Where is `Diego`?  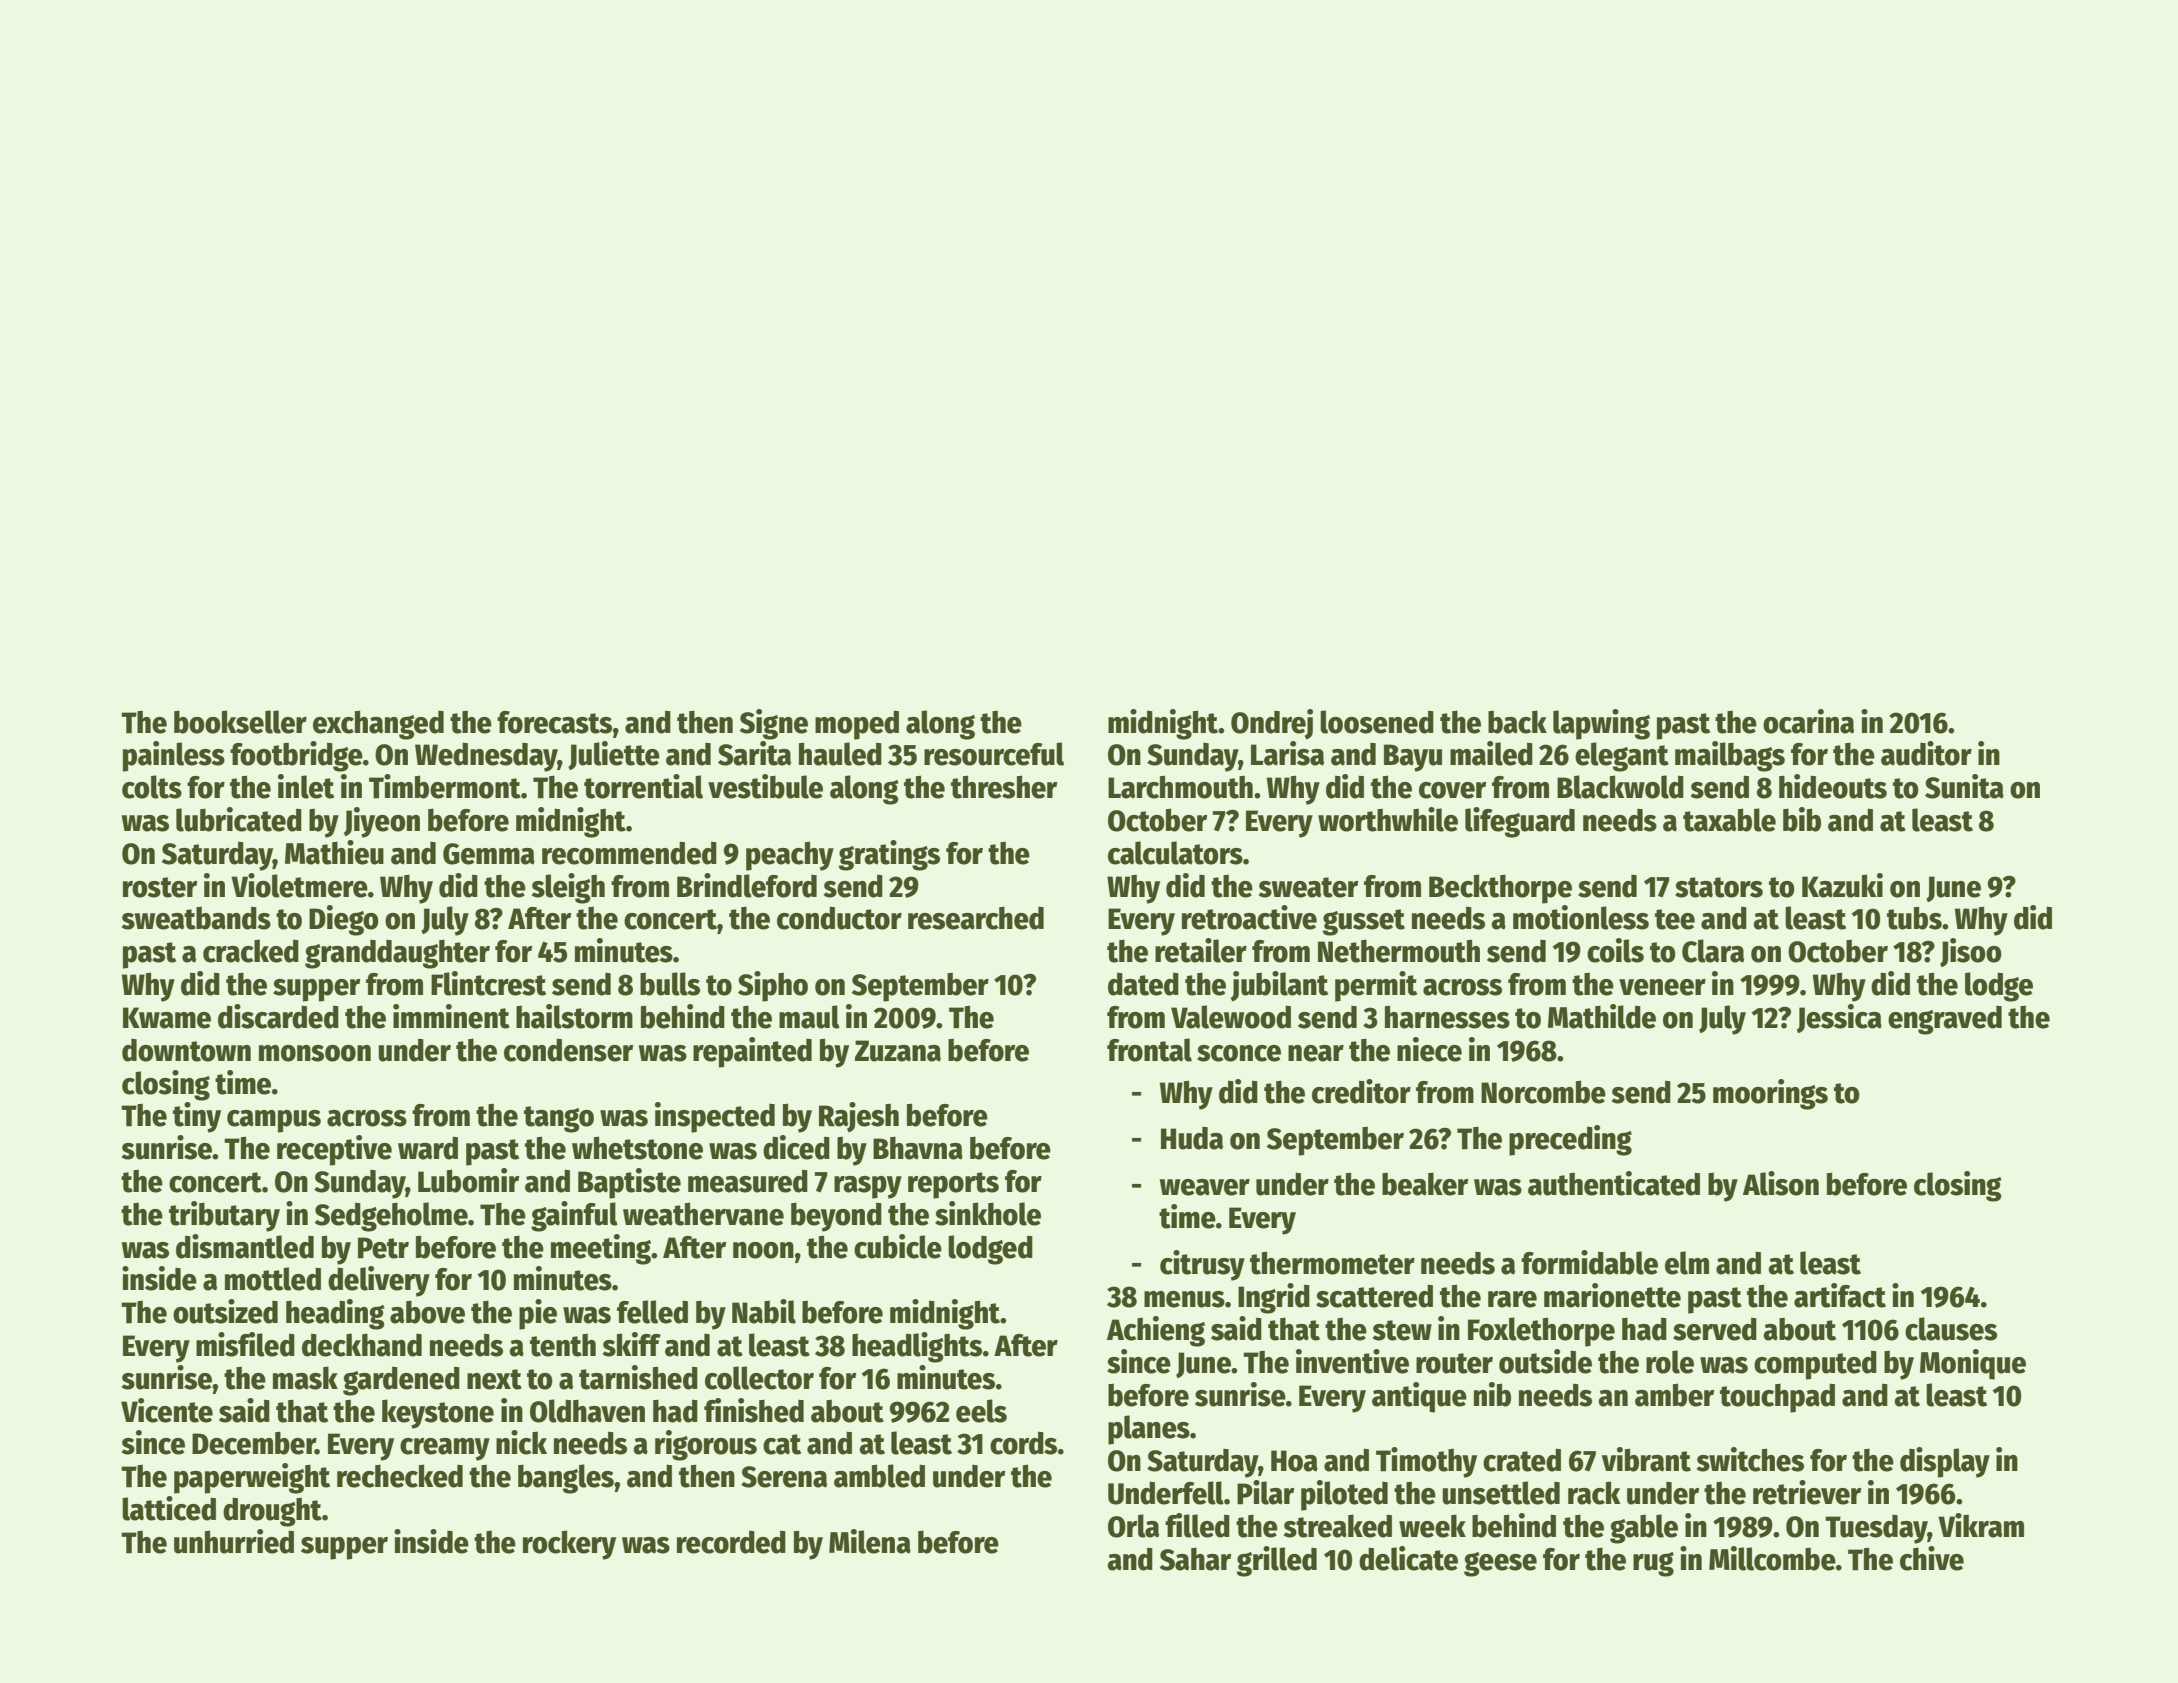
Diego is located at coordinates (344, 920).
